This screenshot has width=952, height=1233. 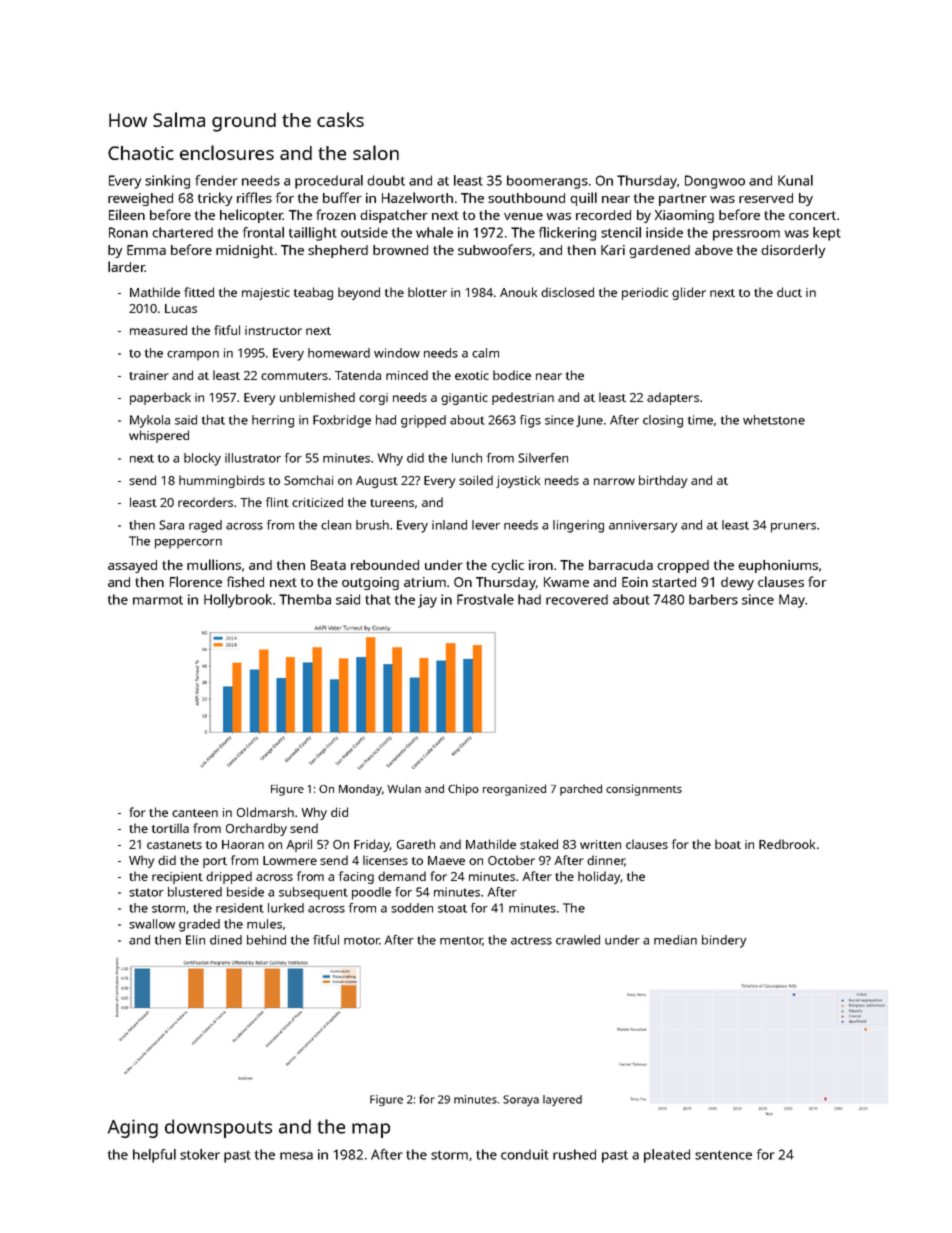 I want to click on Aging, so click(x=133, y=1128).
